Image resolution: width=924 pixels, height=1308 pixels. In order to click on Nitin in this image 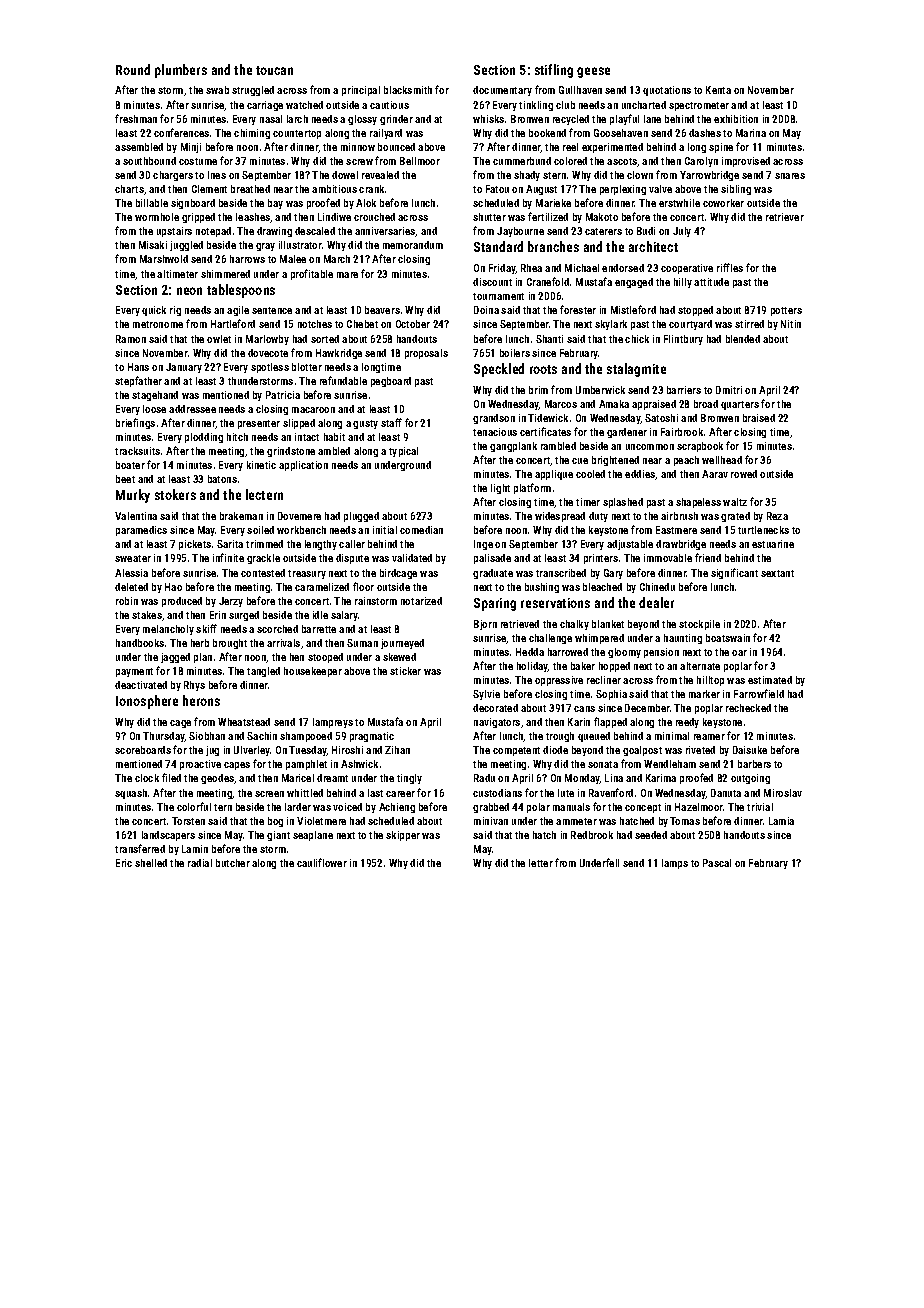, I will do `click(791, 324)`.
